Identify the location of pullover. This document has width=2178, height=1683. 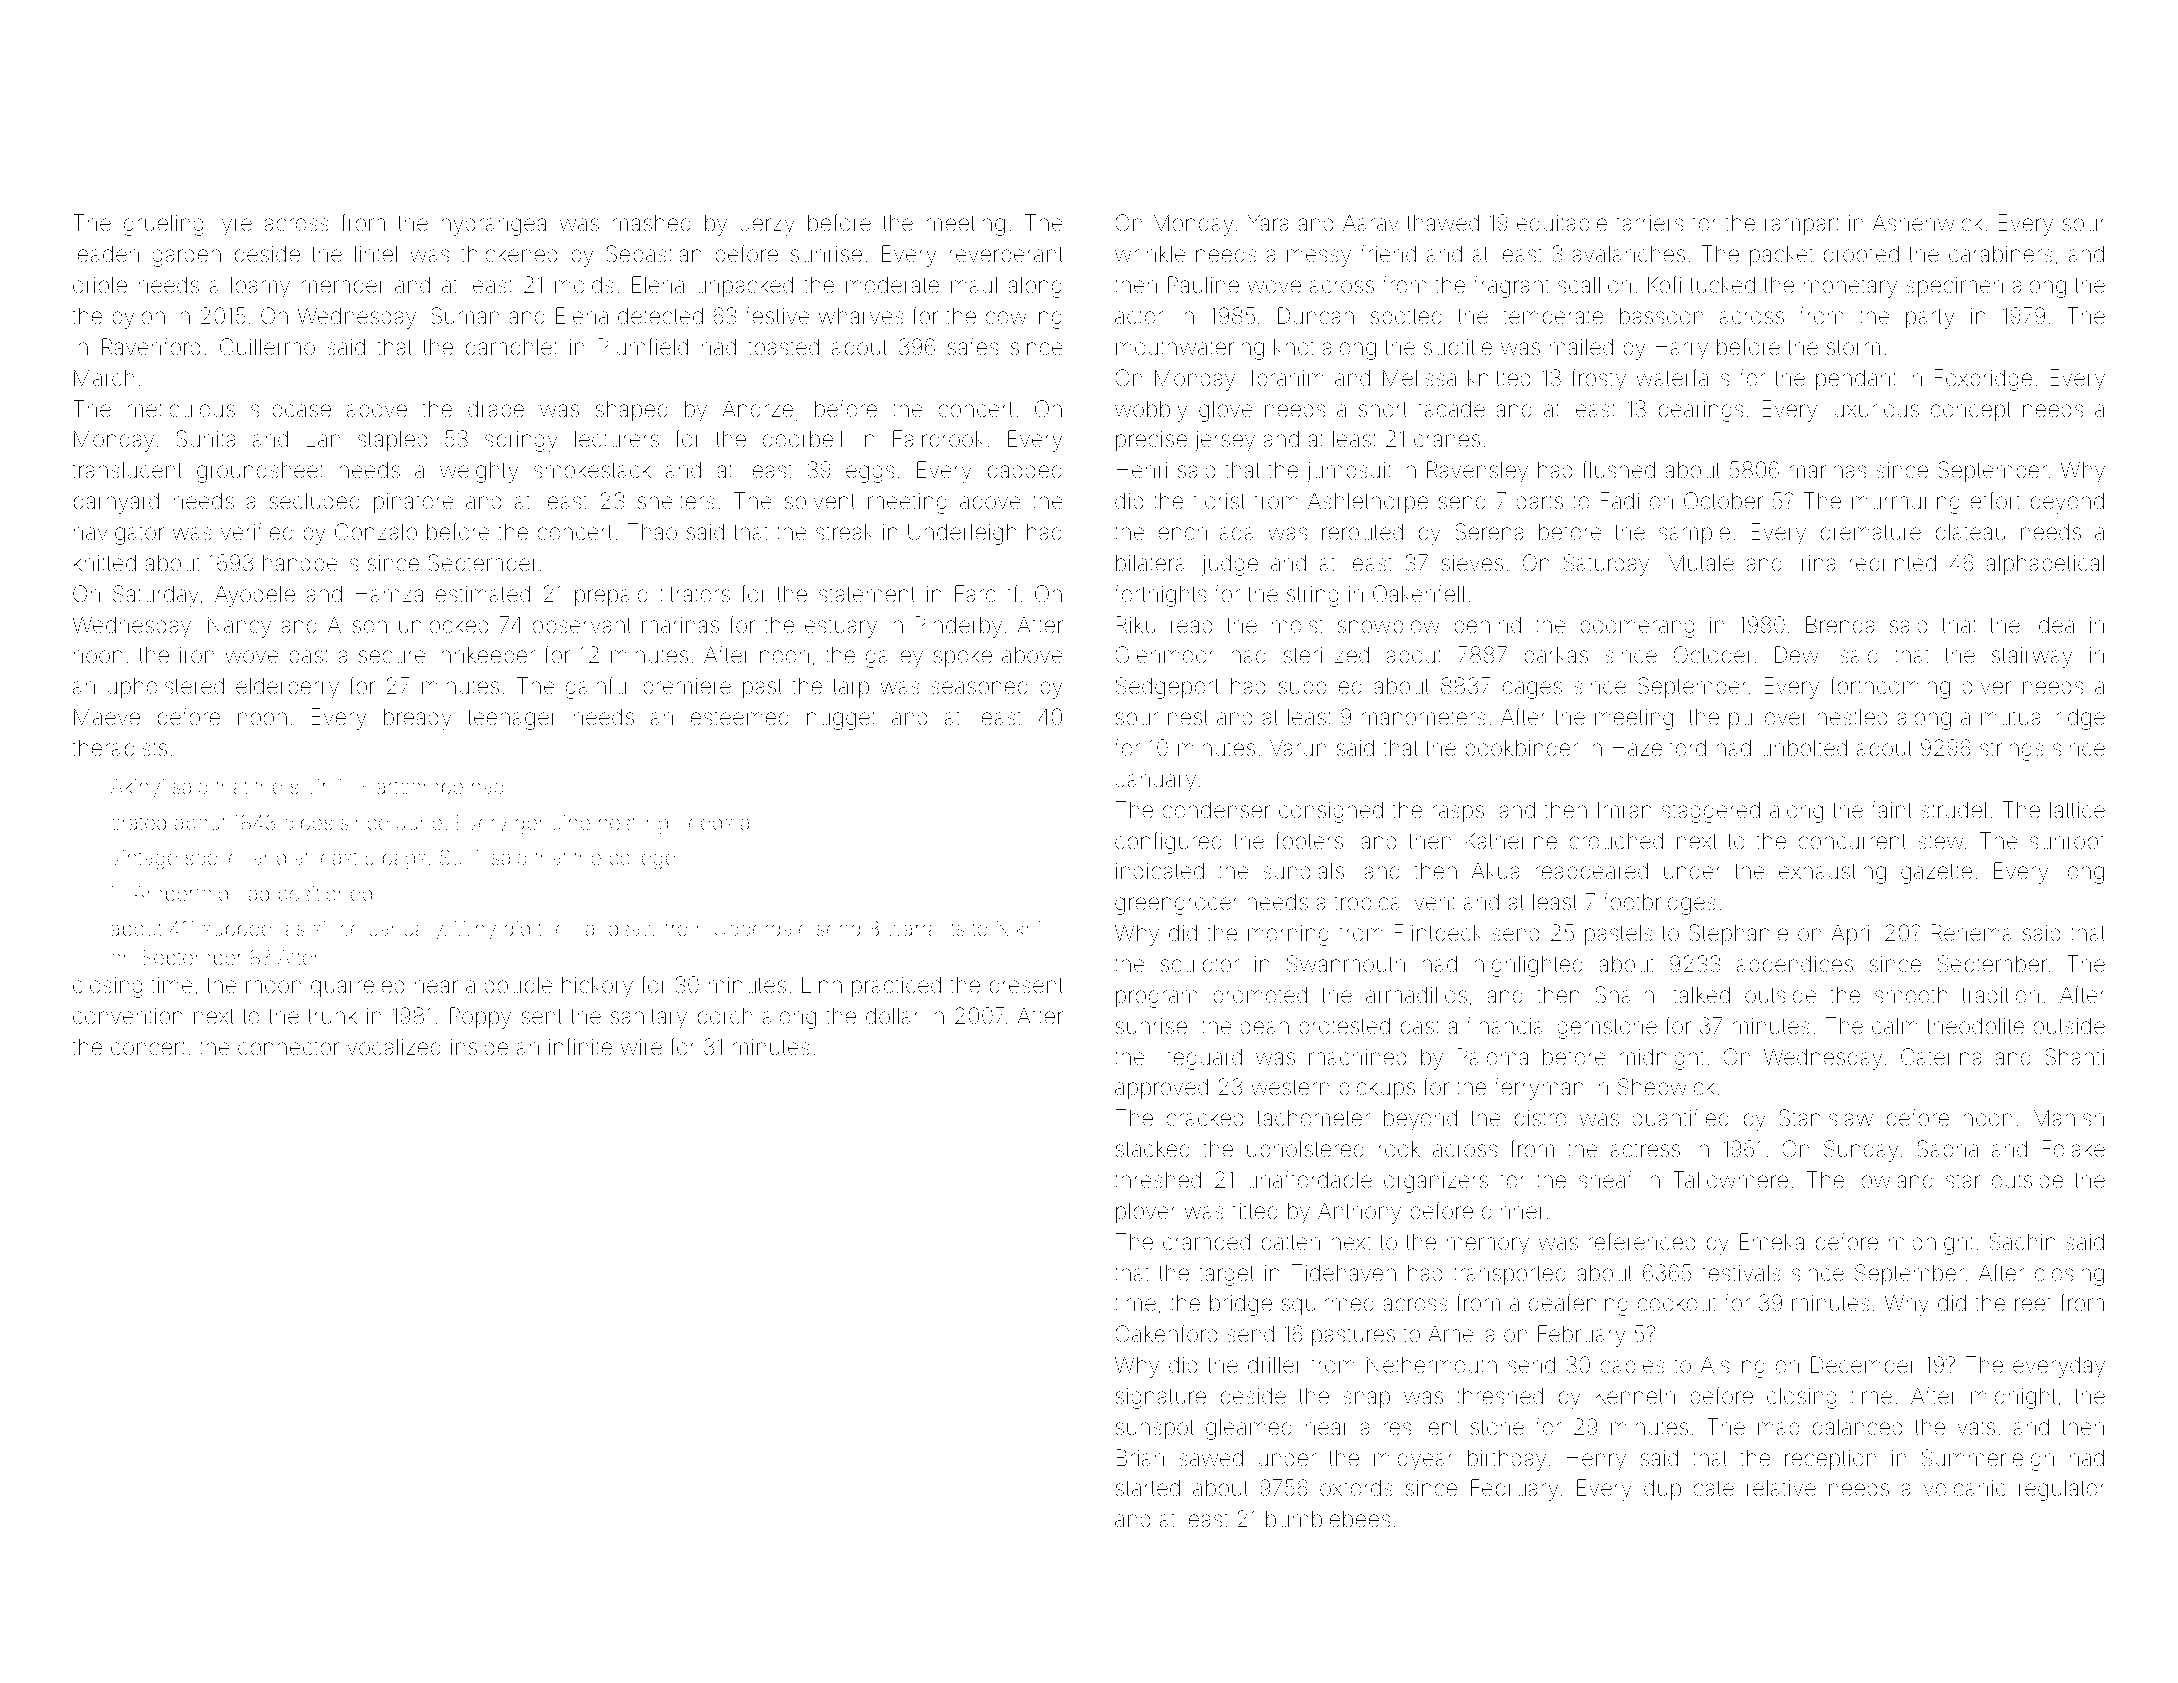
(1768, 719).
